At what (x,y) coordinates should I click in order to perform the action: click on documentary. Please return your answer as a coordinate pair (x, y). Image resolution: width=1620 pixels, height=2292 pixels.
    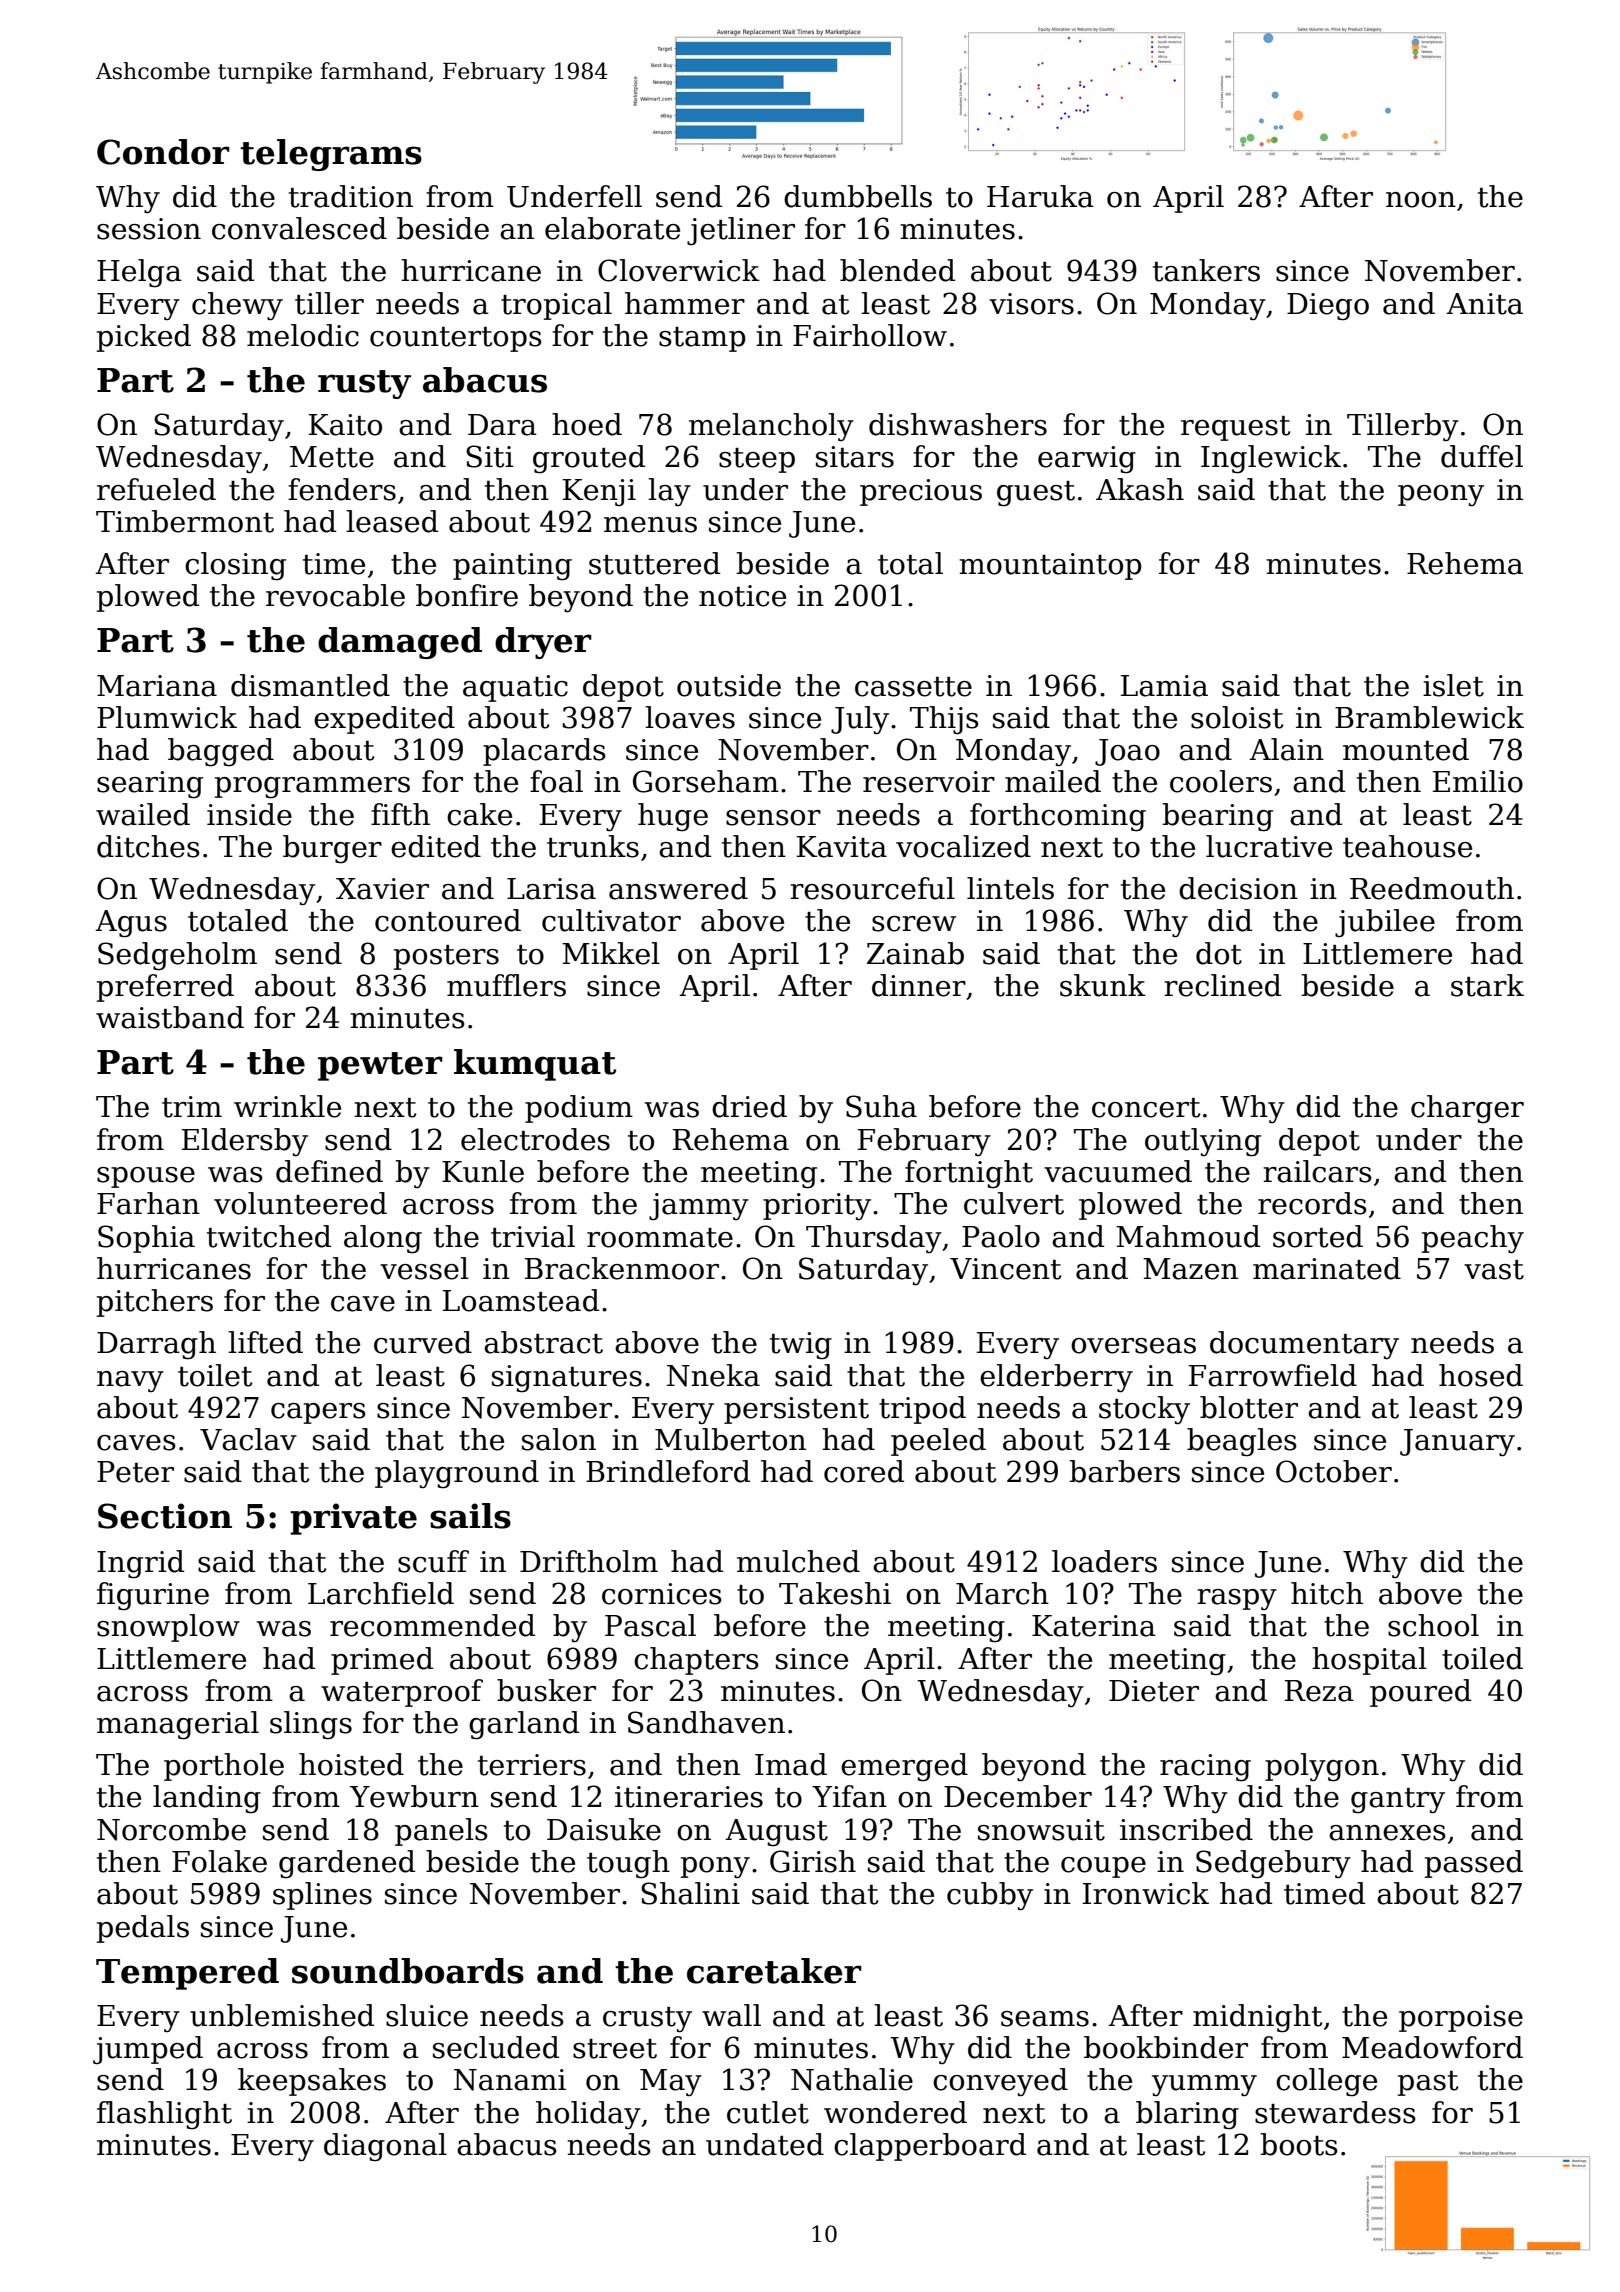
    Looking at the image, I should click on (1304, 1345).
